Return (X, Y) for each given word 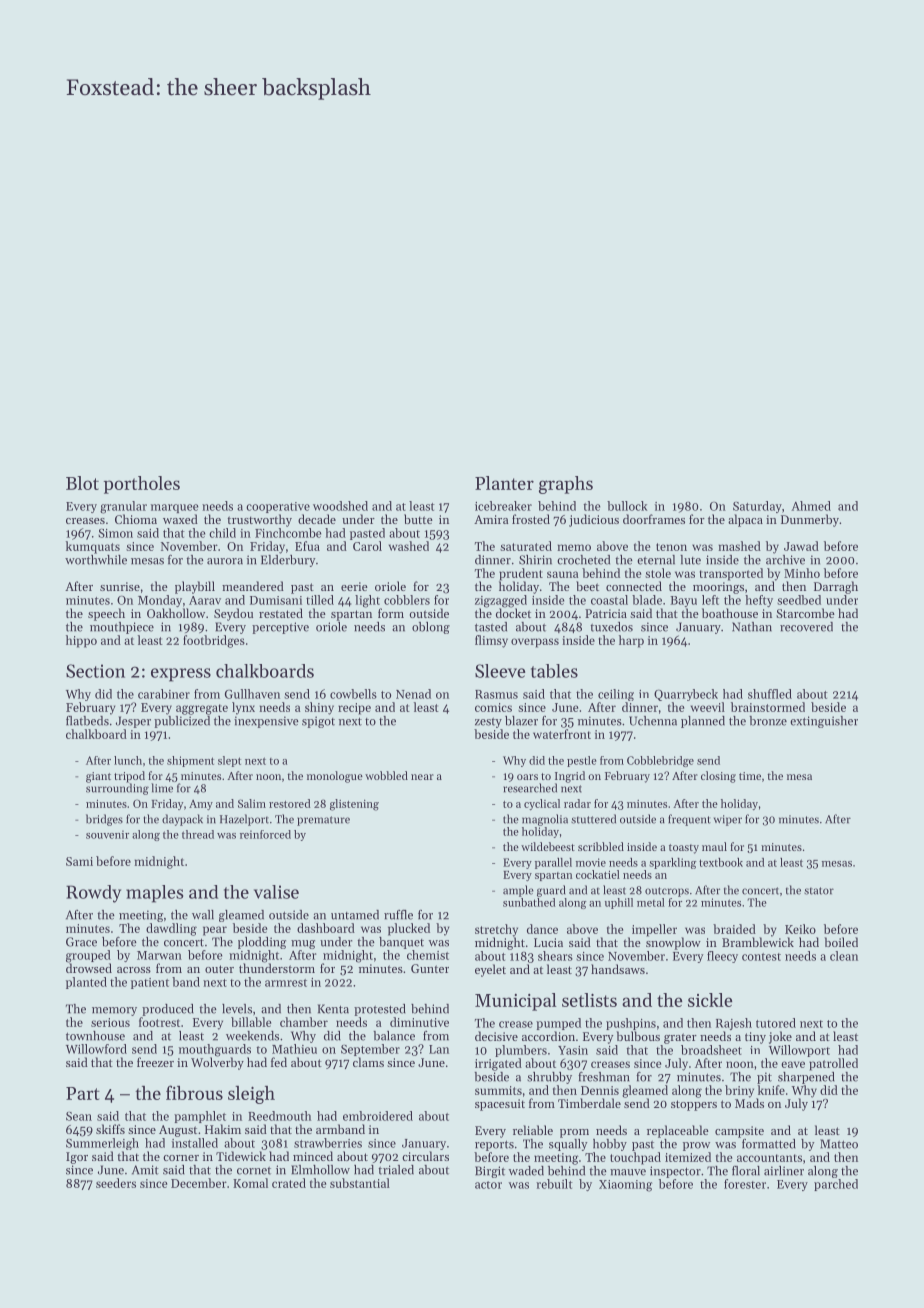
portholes (142, 485)
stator (819, 891)
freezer (155, 1062)
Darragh (836, 587)
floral (746, 1171)
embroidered (378, 1116)
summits (498, 1090)
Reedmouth (279, 1116)
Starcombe (805, 613)
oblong (431, 628)
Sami (79, 861)
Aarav (205, 600)
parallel (553, 863)
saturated (526, 546)
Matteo (839, 1144)
